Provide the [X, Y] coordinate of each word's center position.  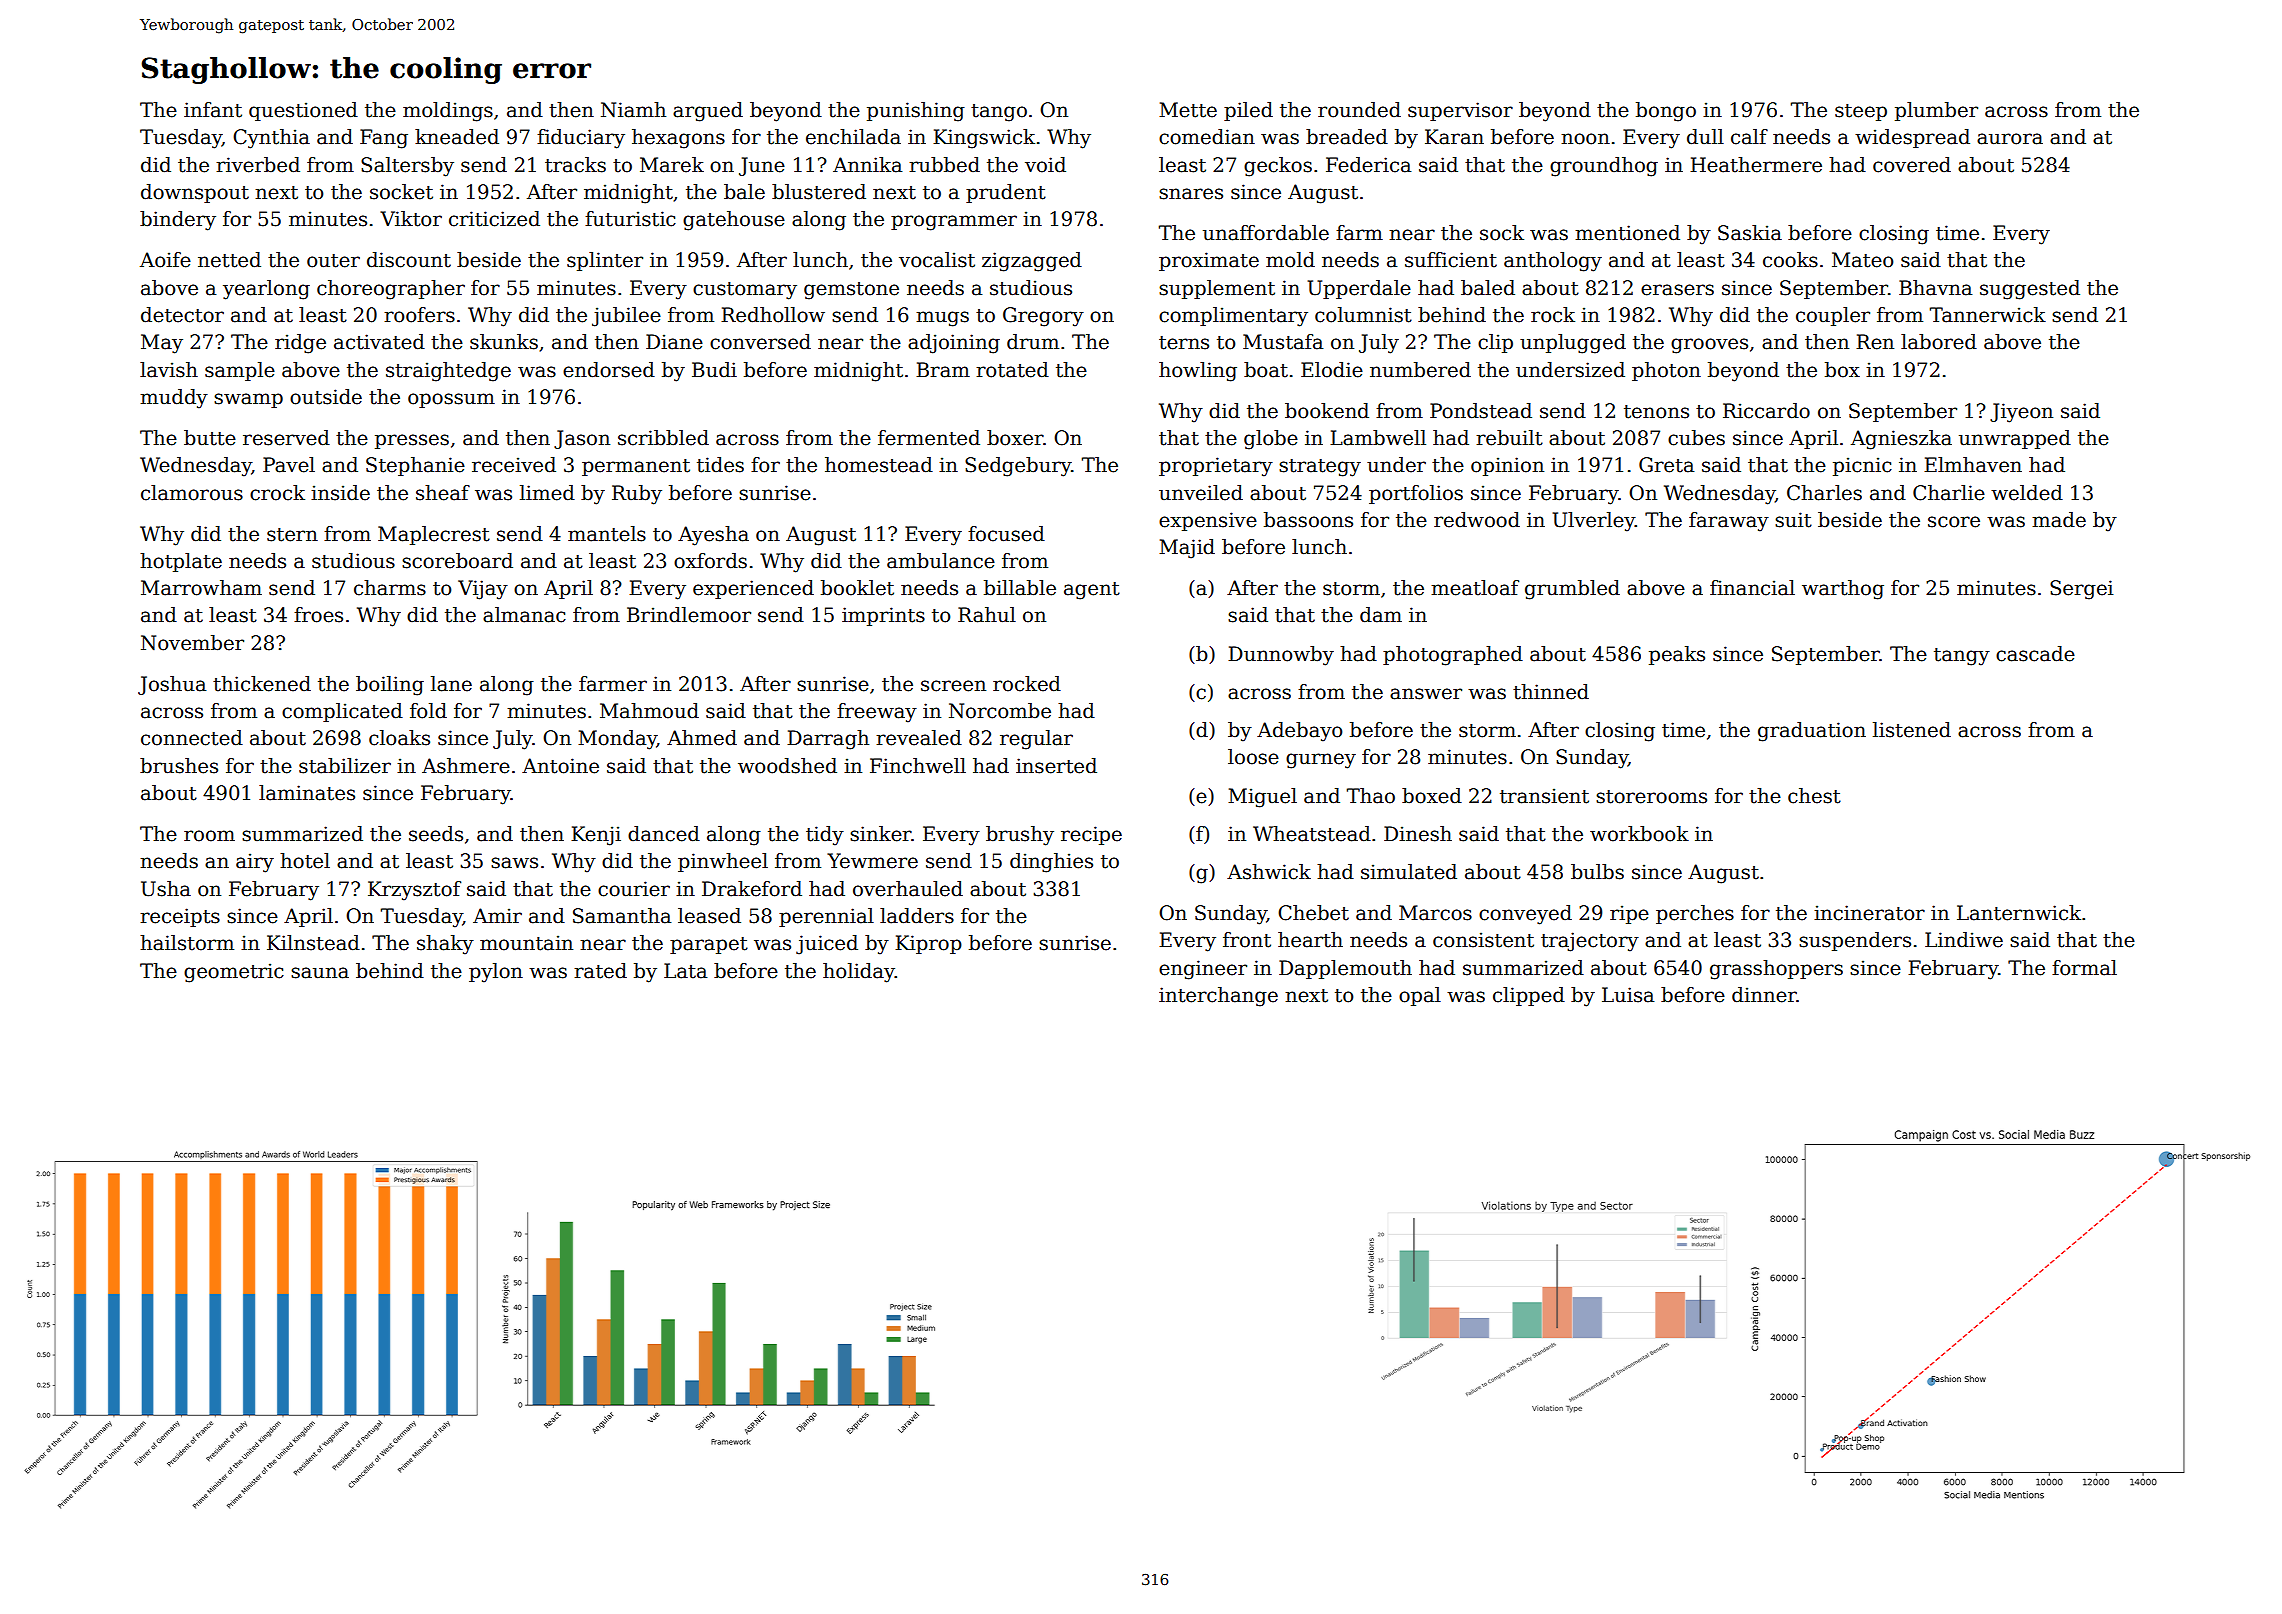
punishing [916, 112]
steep [1861, 112]
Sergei [2081, 590]
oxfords [710, 561]
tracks [575, 165]
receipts [180, 917]
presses [412, 441]
